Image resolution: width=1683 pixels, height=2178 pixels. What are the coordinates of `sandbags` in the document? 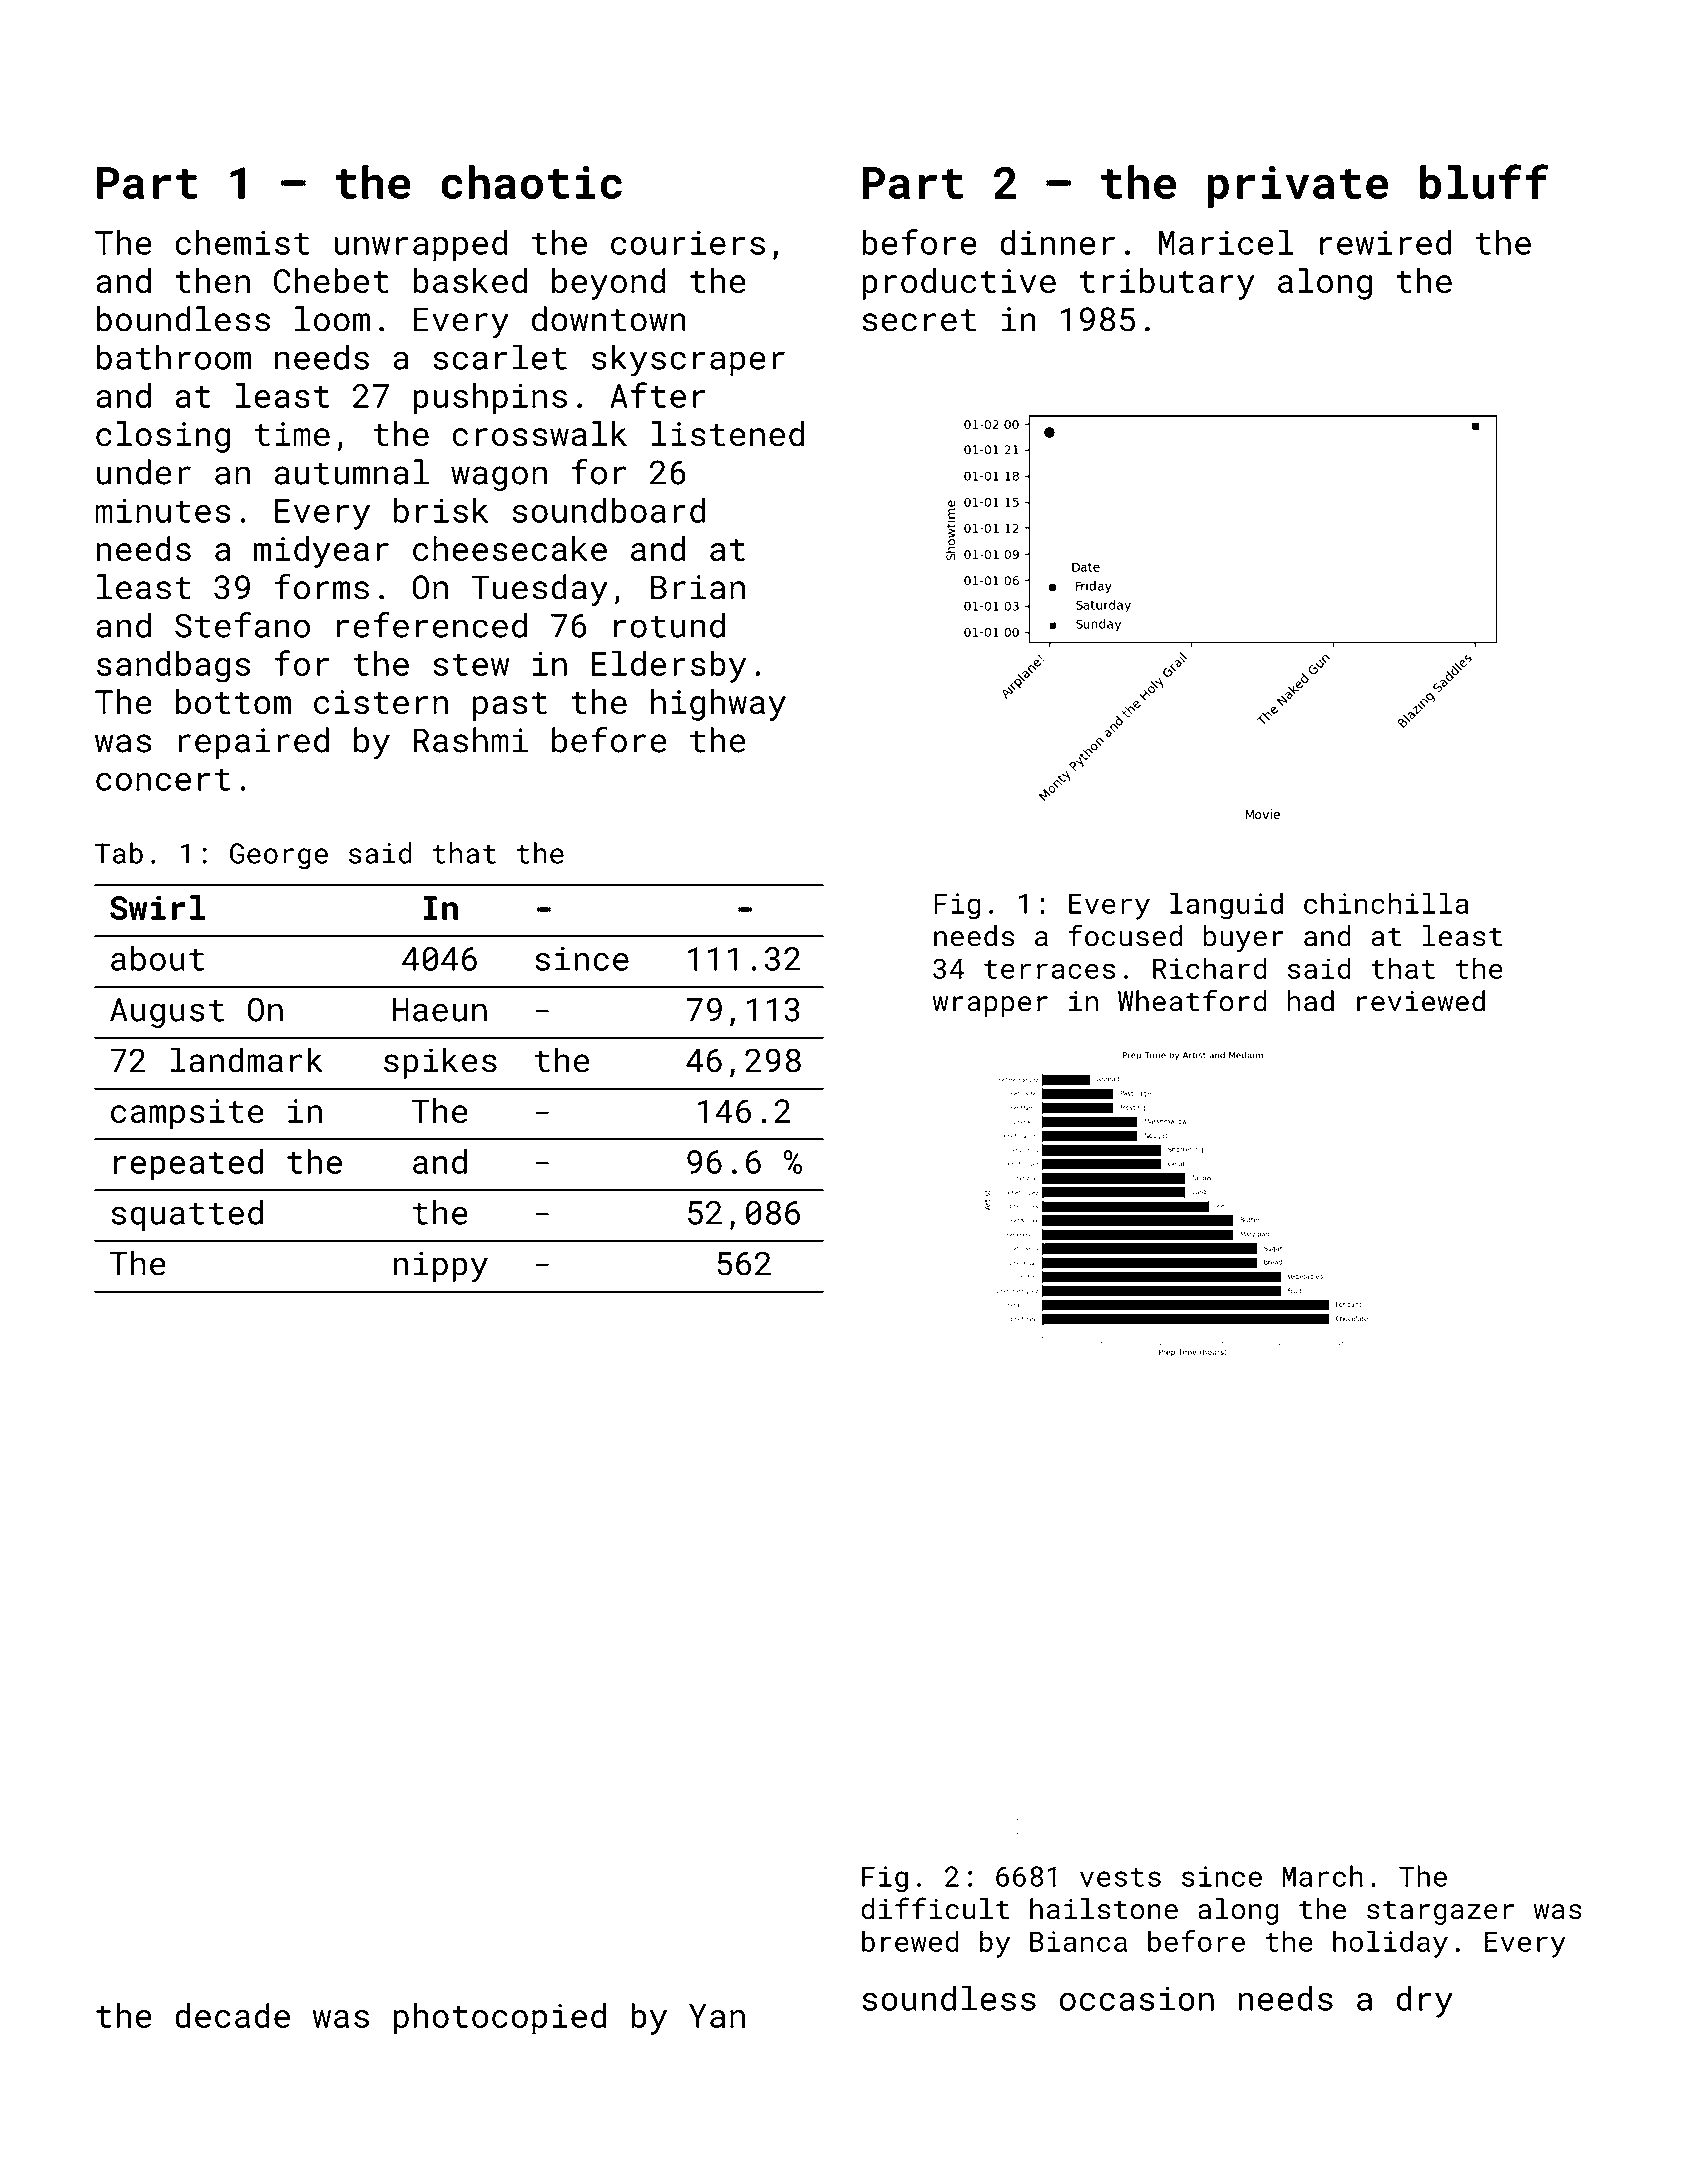 It's located at (173, 667).
